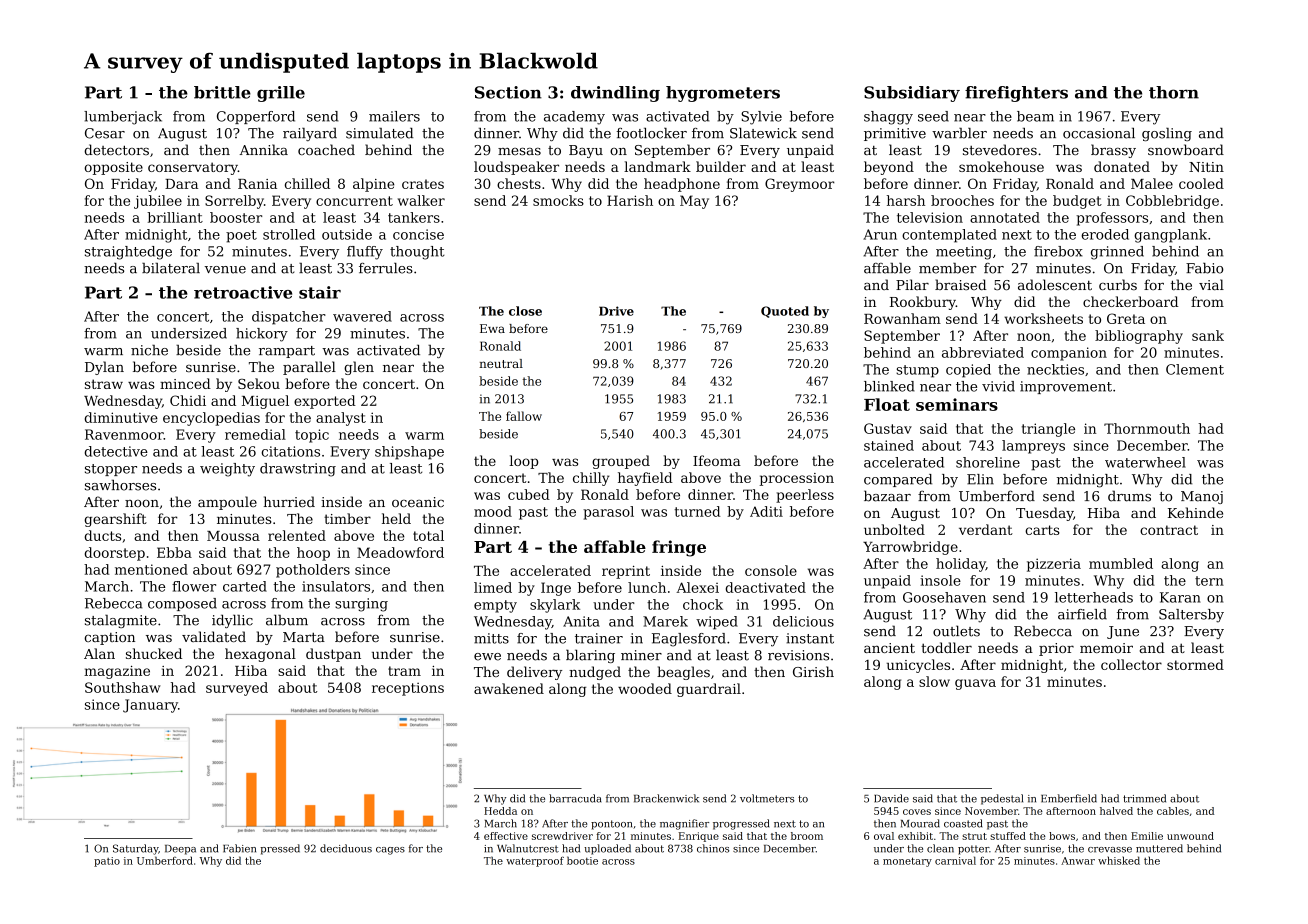 The width and height of the screenshot is (1308, 924). Describe the element at coordinates (912, 94) in the screenshot. I see `Subsidiary` at that location.
